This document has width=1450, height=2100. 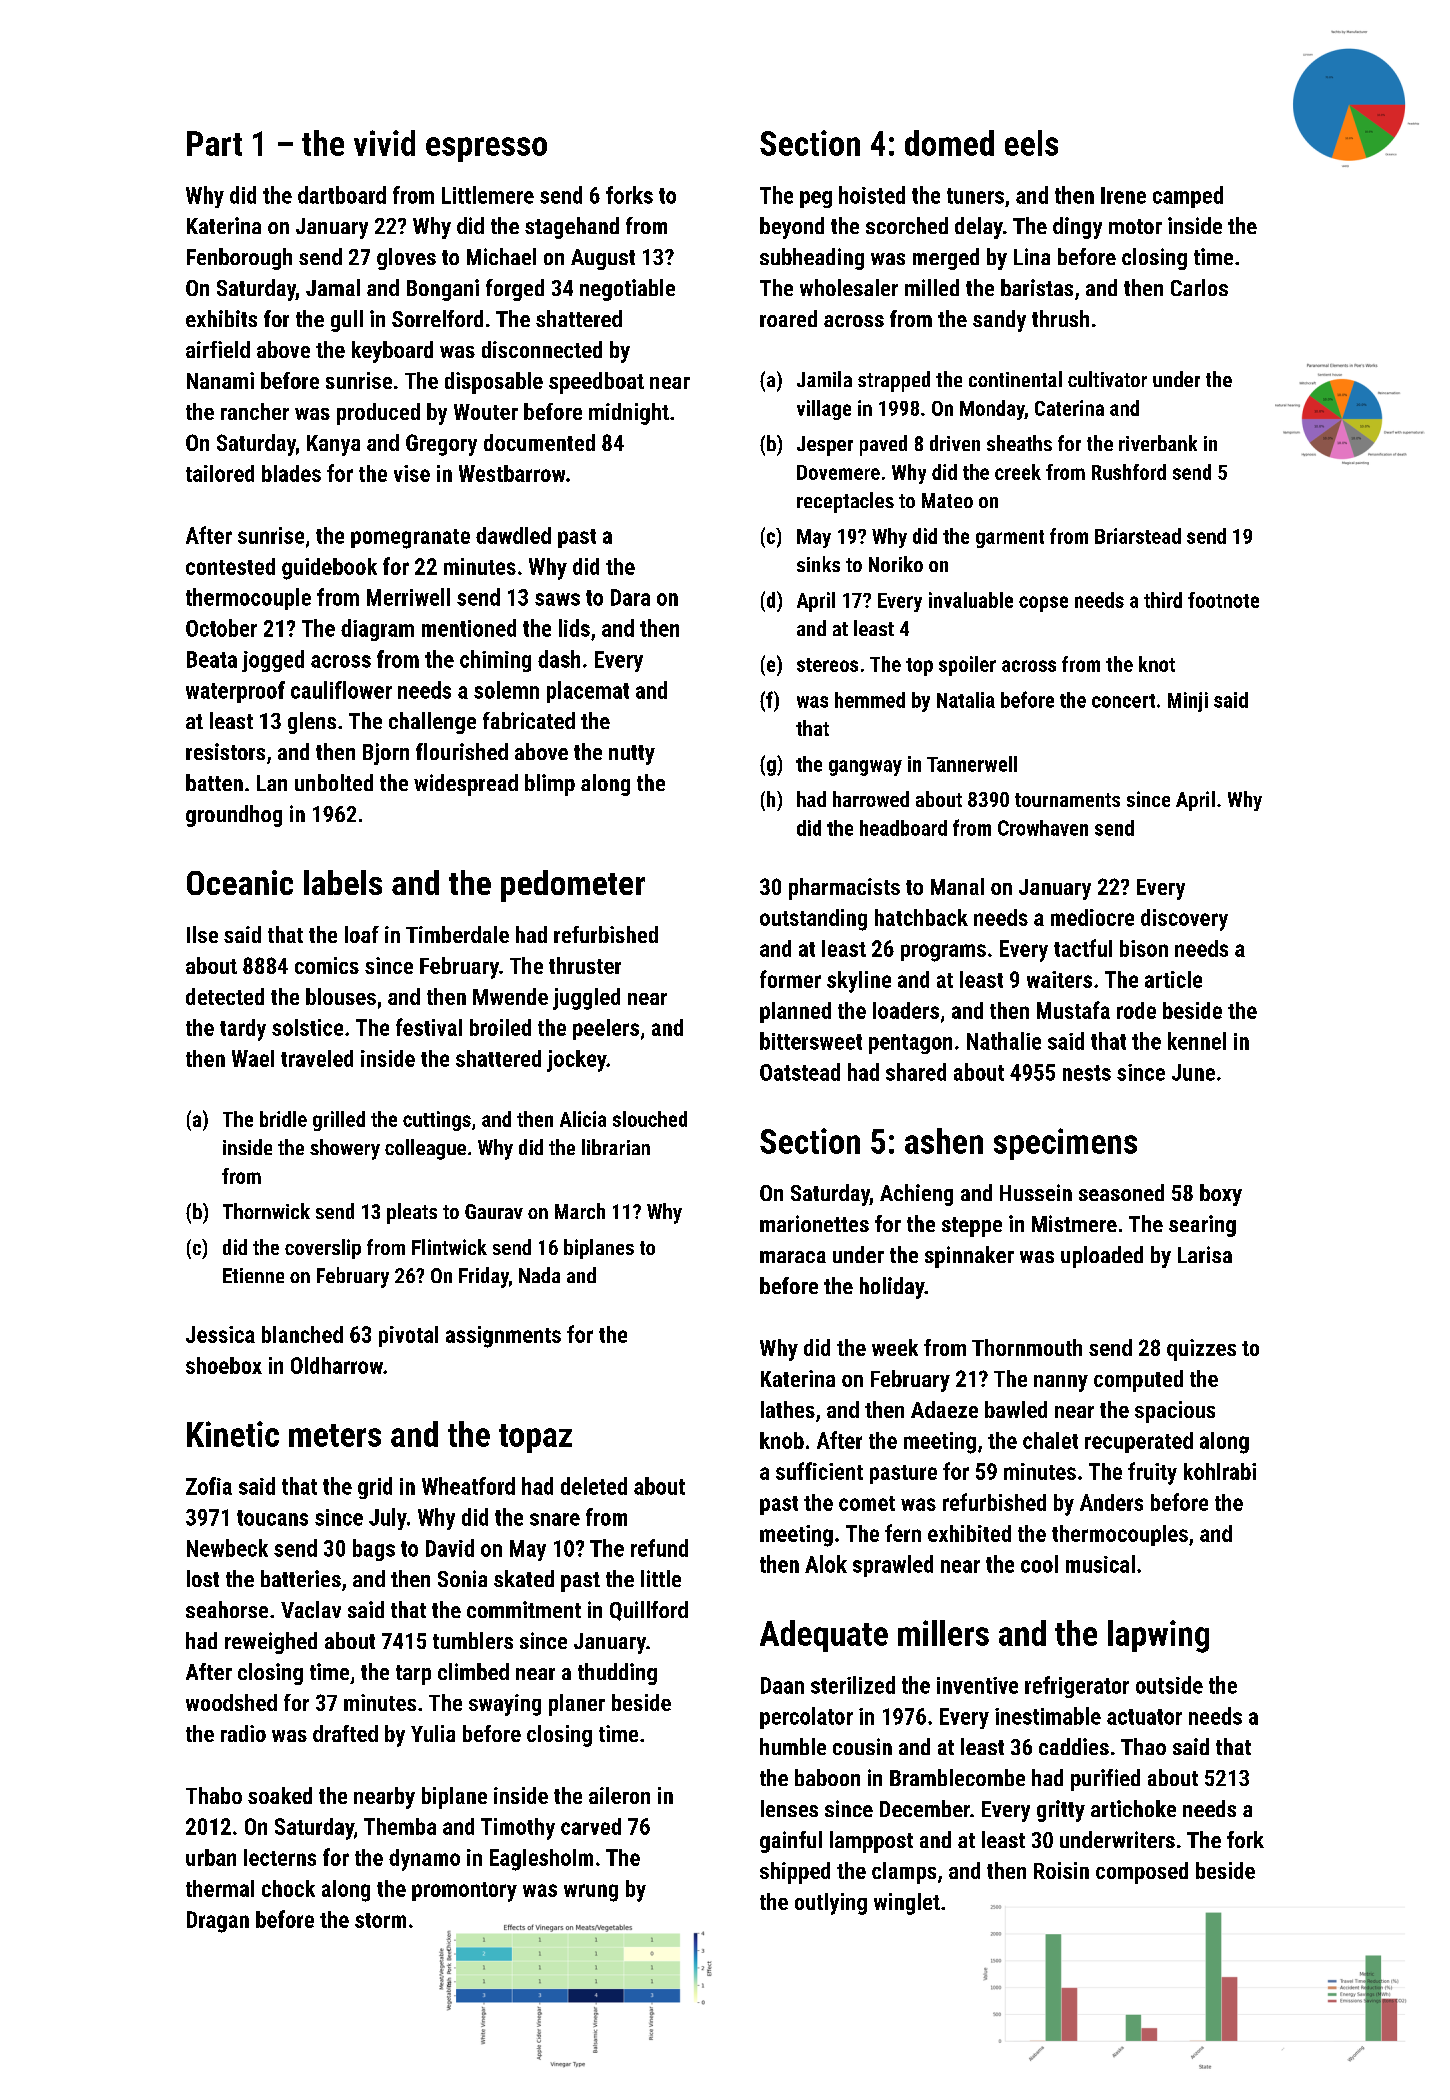 What do you see at coordinates (486, 149) in the document?
I see `espresso` at bounding box center [486, 149].
